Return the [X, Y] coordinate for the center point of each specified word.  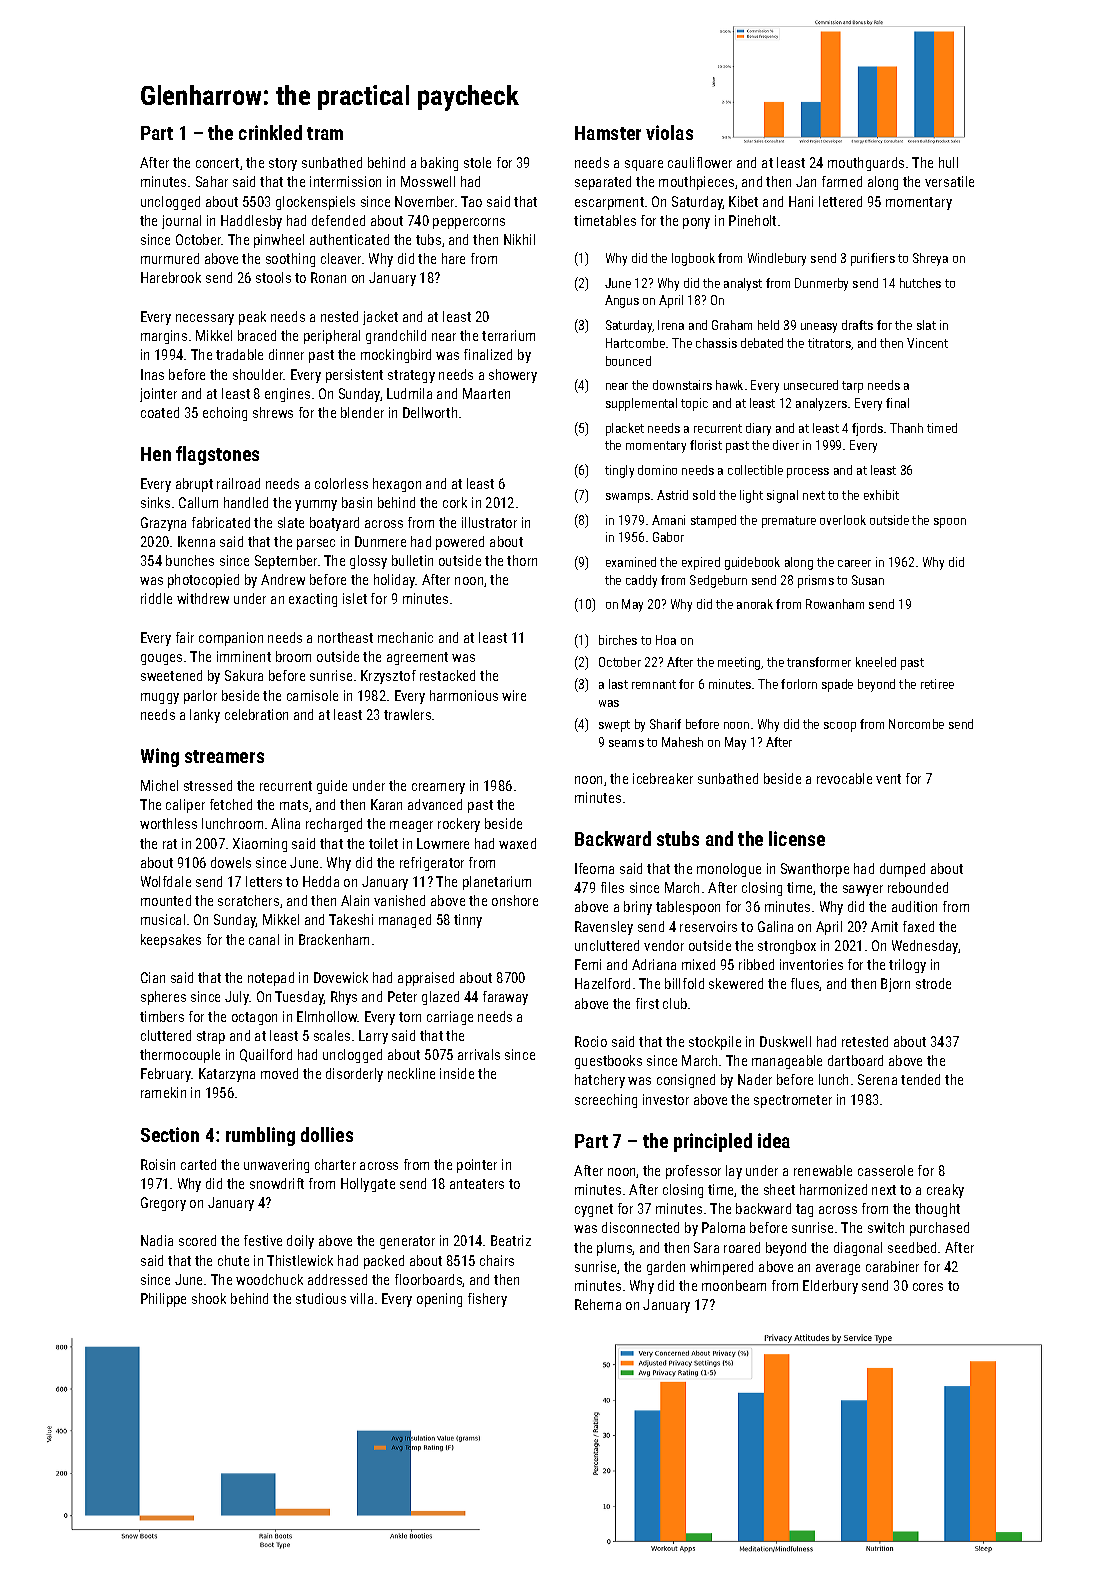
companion [231, 639]
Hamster [608, 133]
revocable [844, 778]
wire [514, 695]
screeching [606, 1101]
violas [669, 132]
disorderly [354, 1075]
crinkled [270, 132]
